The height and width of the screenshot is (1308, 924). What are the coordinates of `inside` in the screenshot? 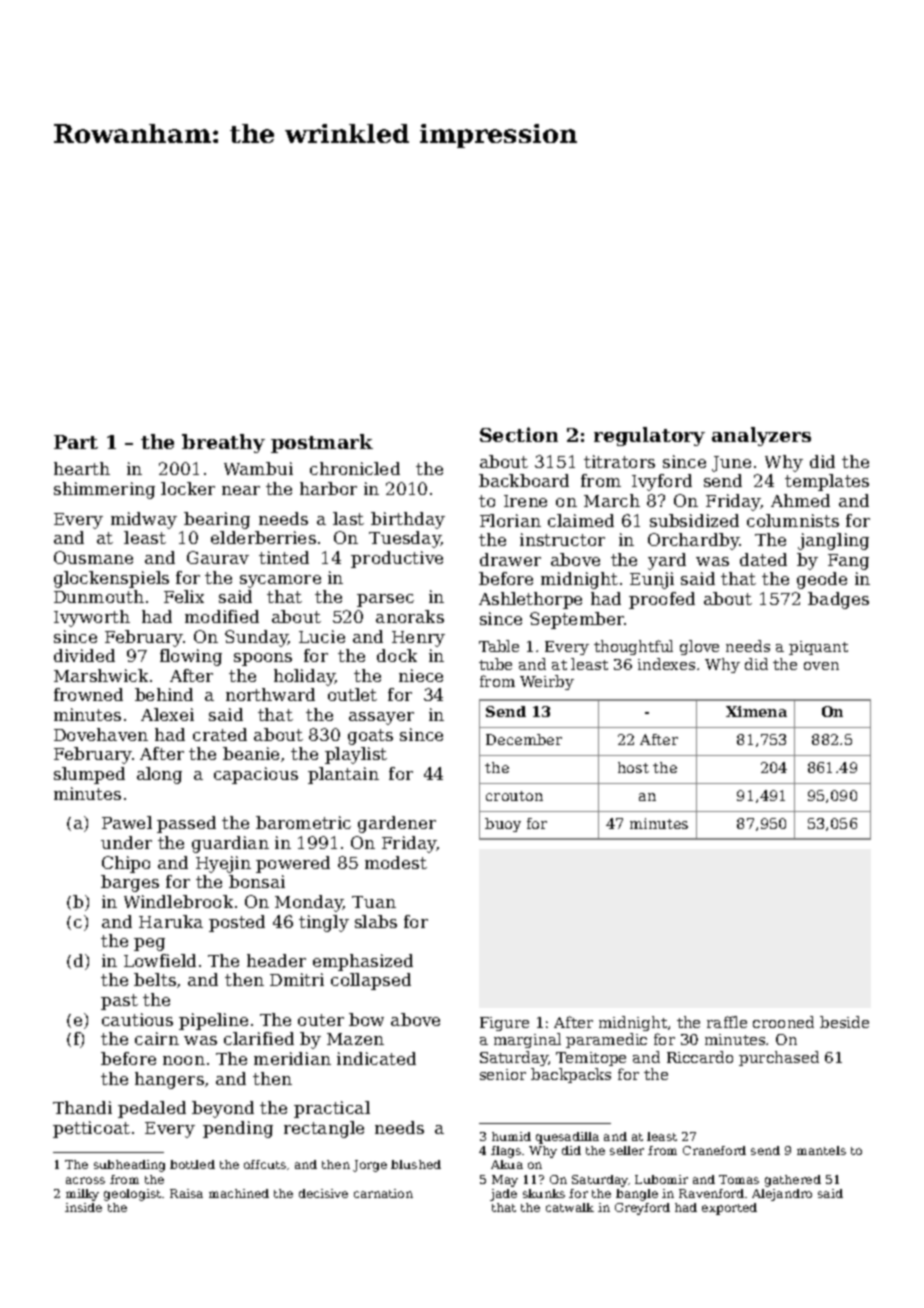 It's located at (83, 1207).
